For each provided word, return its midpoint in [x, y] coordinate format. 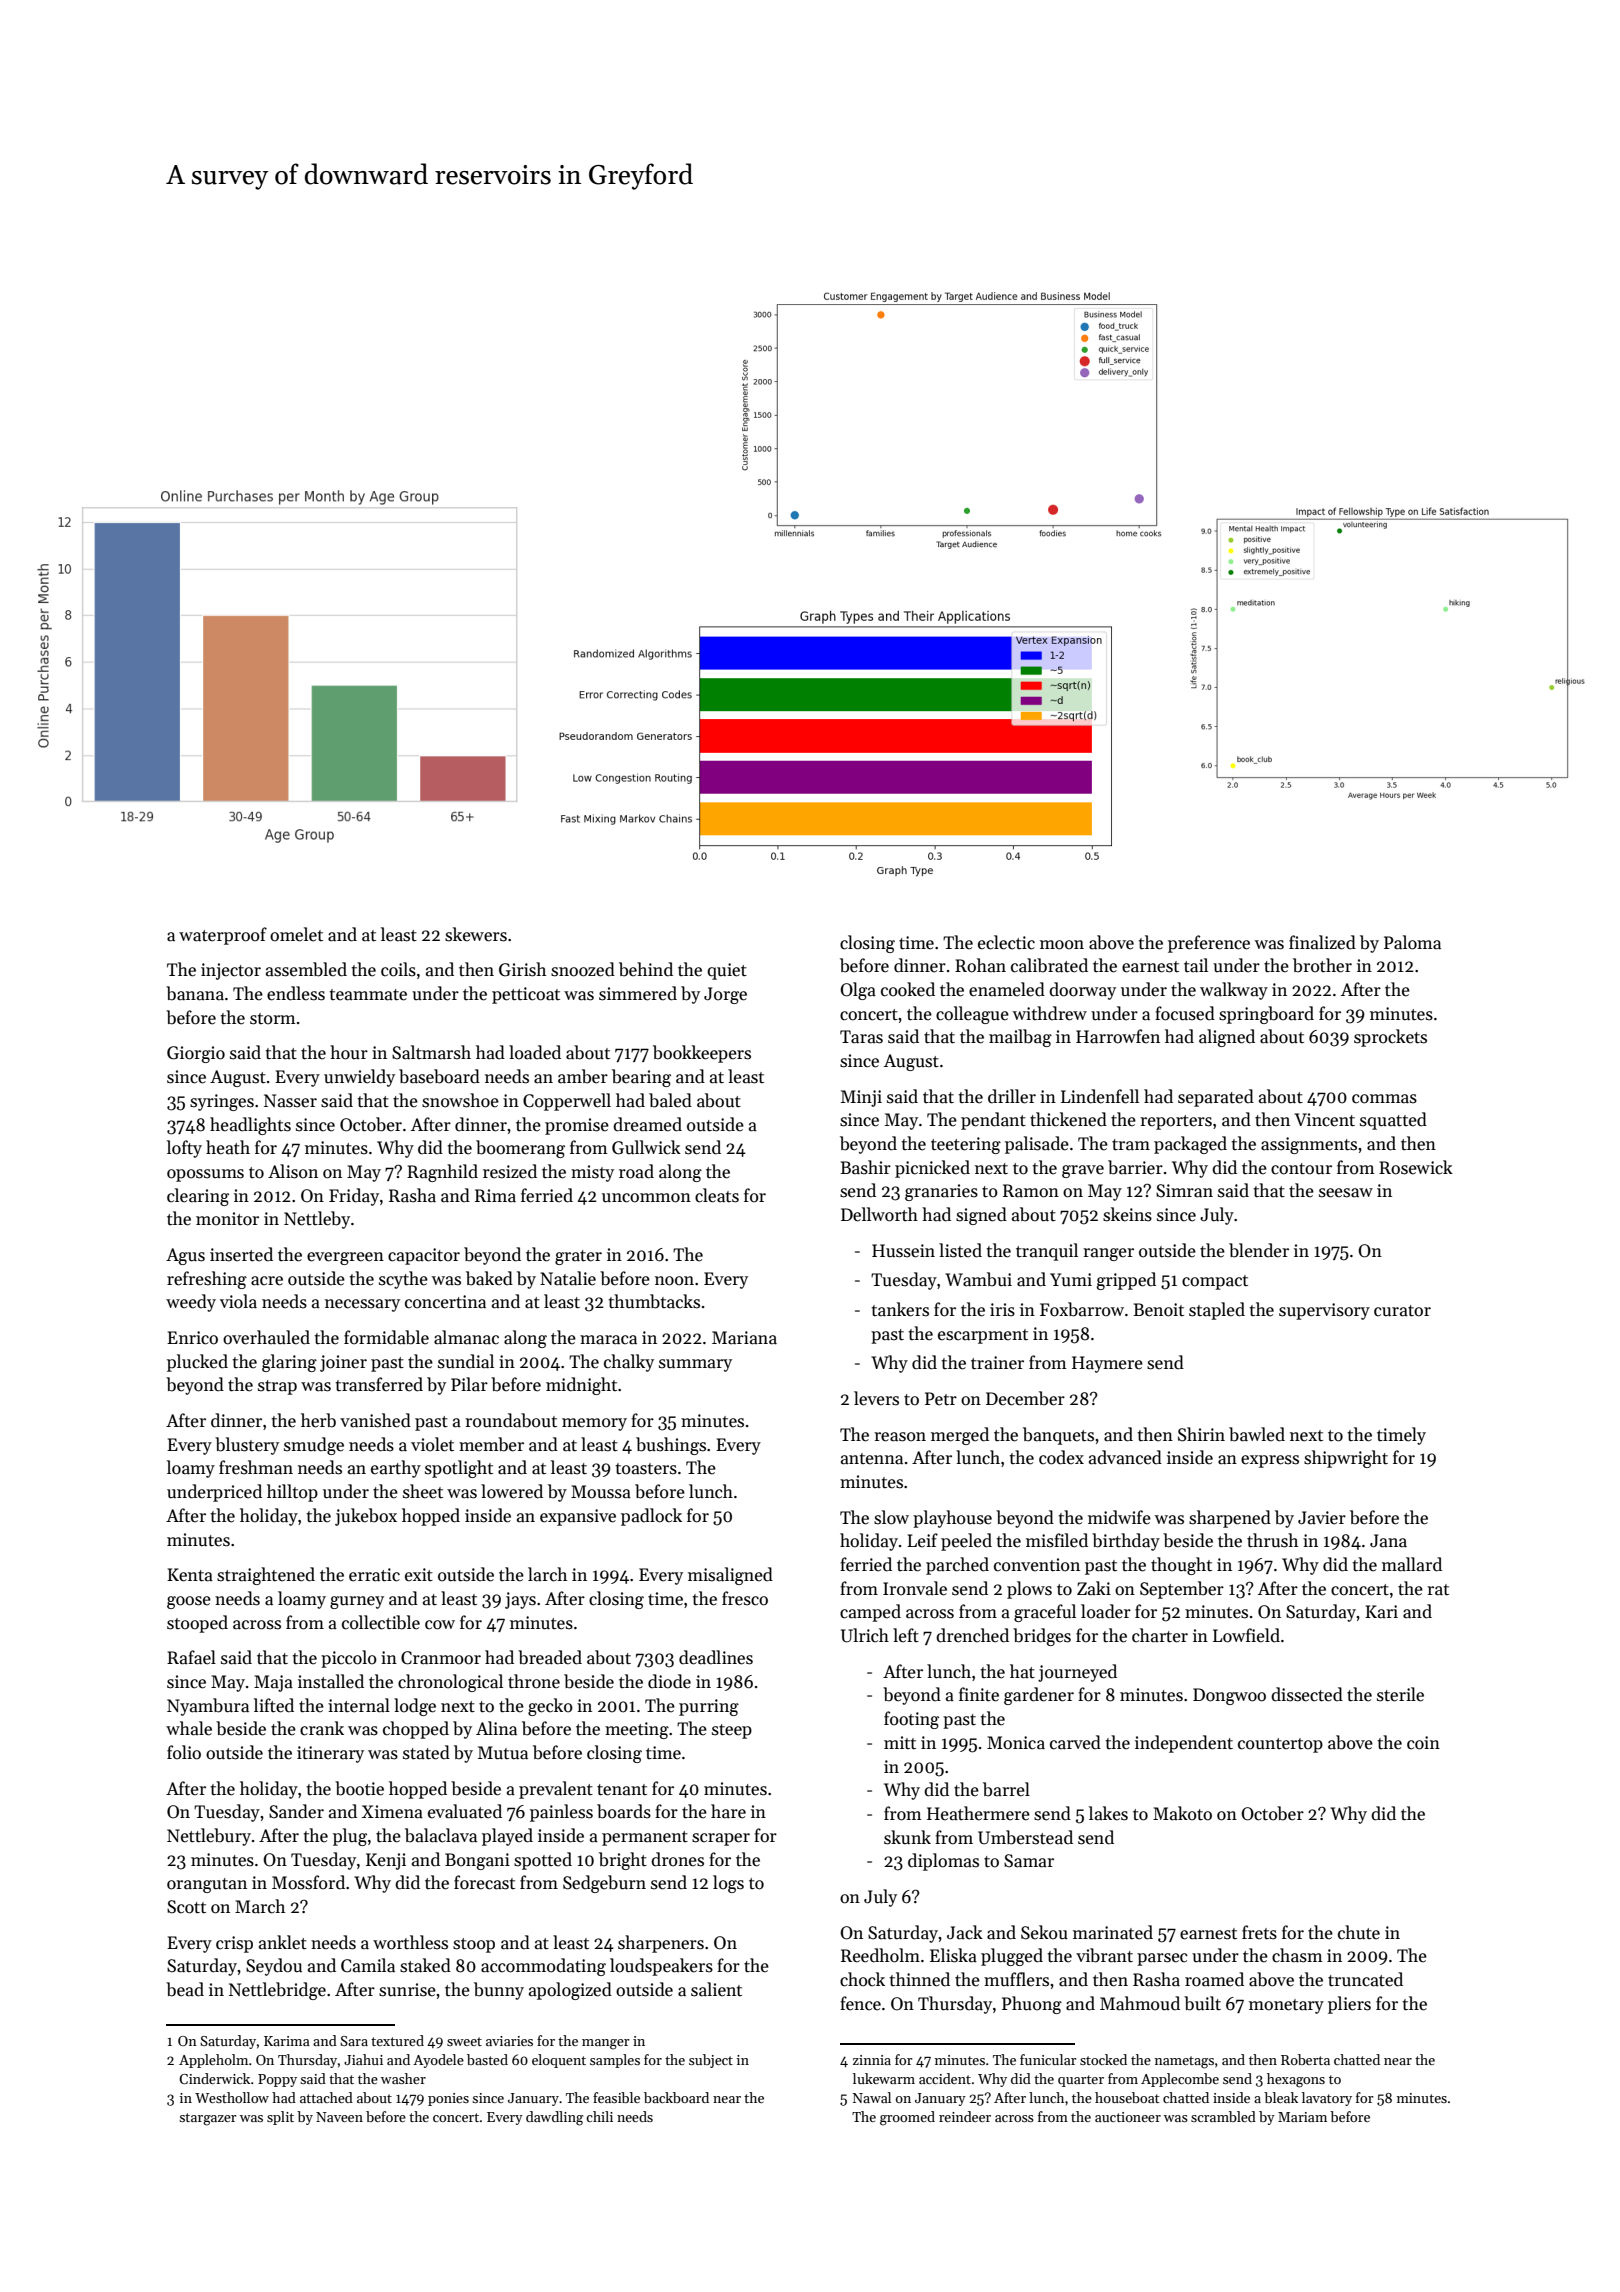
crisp [234, 1944]
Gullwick [646, 1147]
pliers [1349, 2005]
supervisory [1324, 1311]
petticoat [526, 995]
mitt [900, 1742]
